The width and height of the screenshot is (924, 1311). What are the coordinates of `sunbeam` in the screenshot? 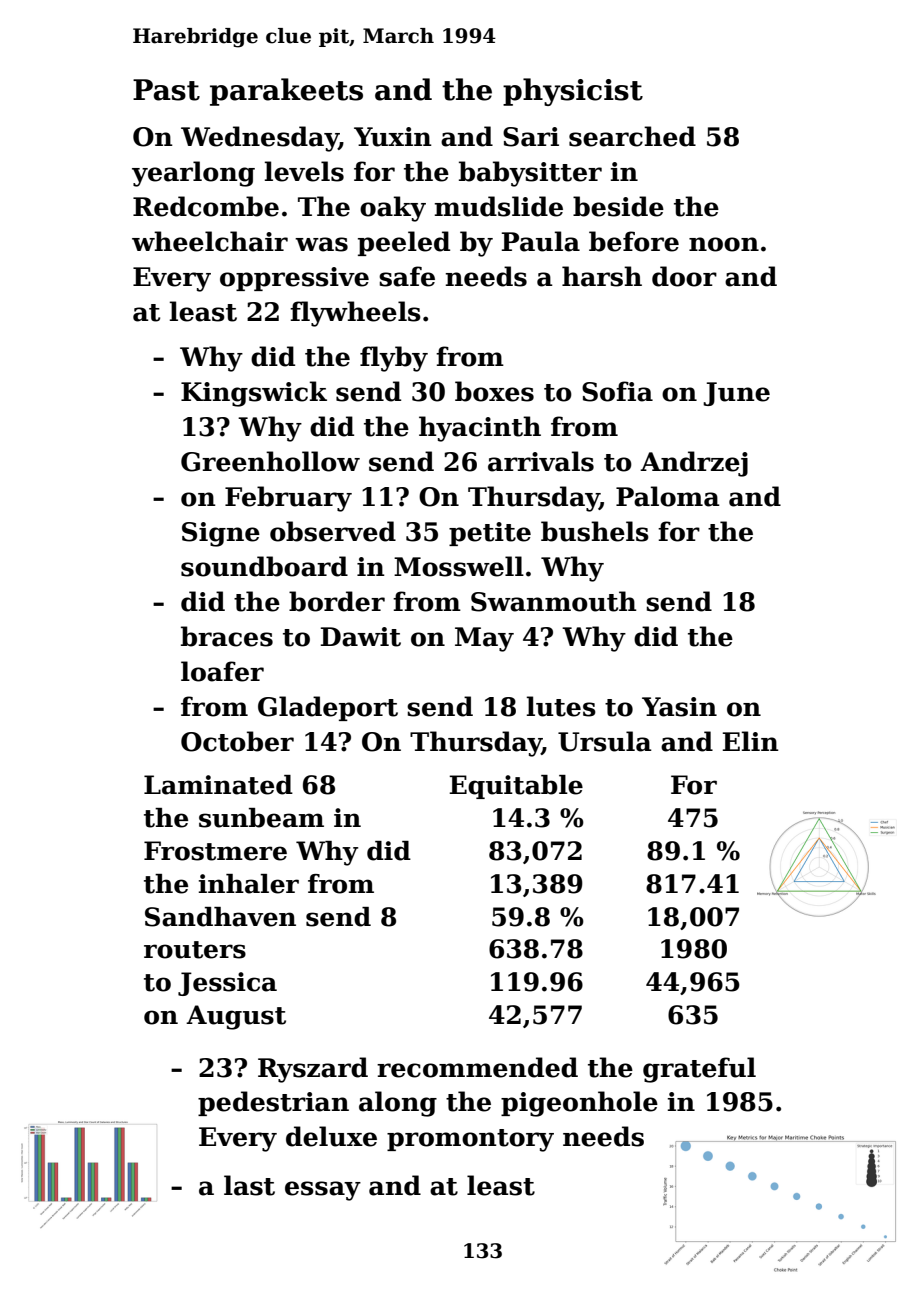 It's located at (261, 818).
